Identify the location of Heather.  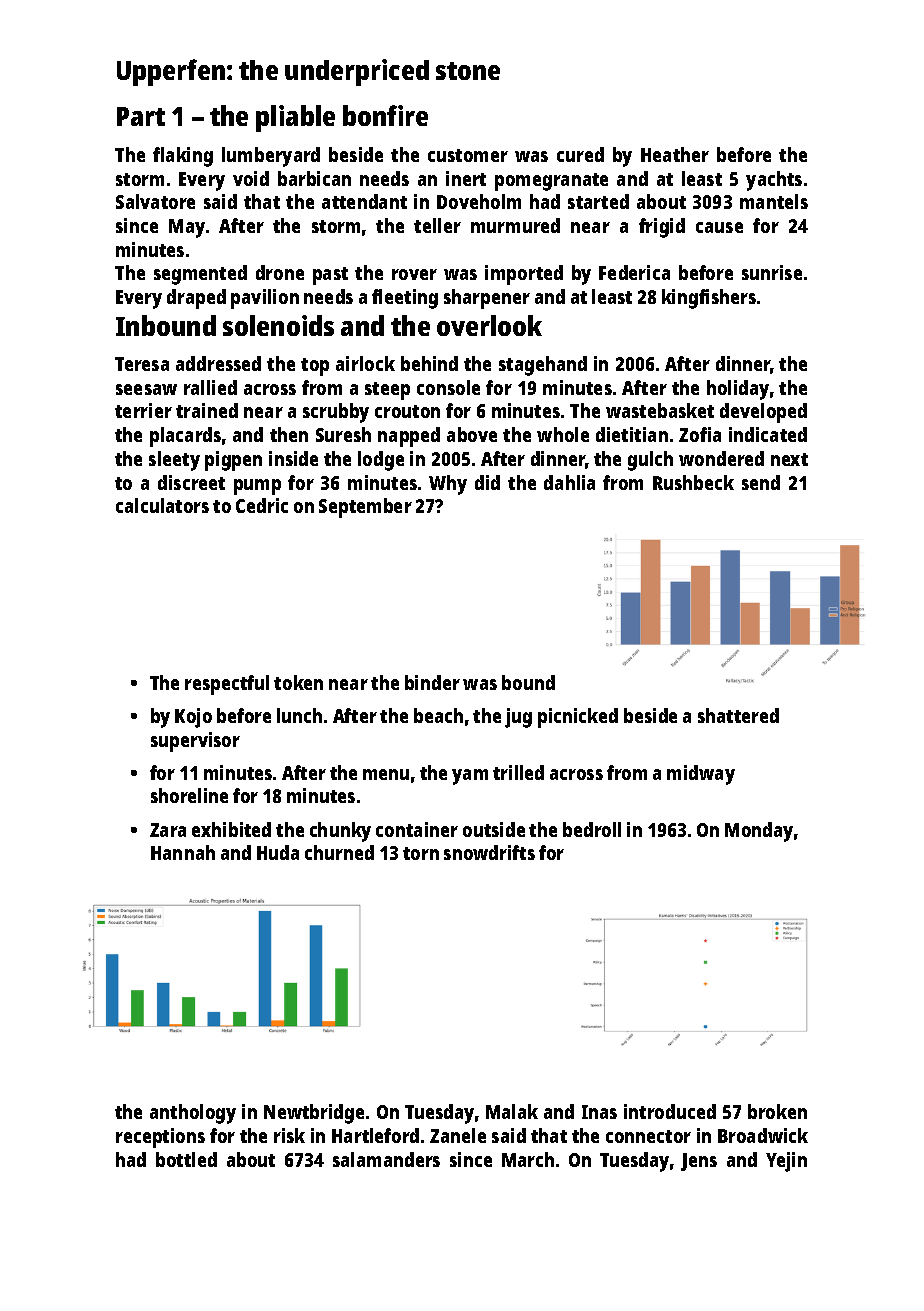
(675, 154).
